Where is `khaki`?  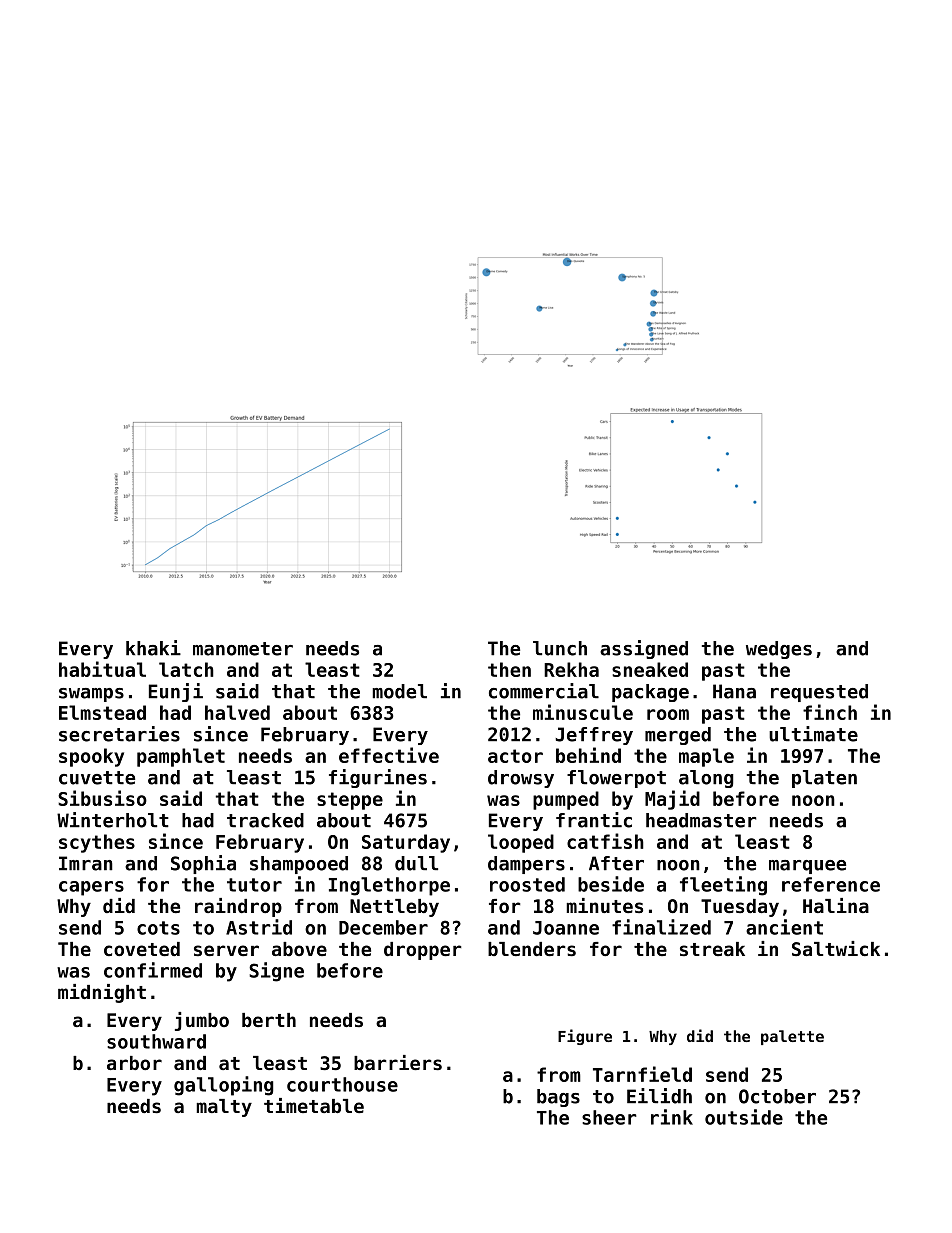 khaki is located at coordinates (153, 648).
